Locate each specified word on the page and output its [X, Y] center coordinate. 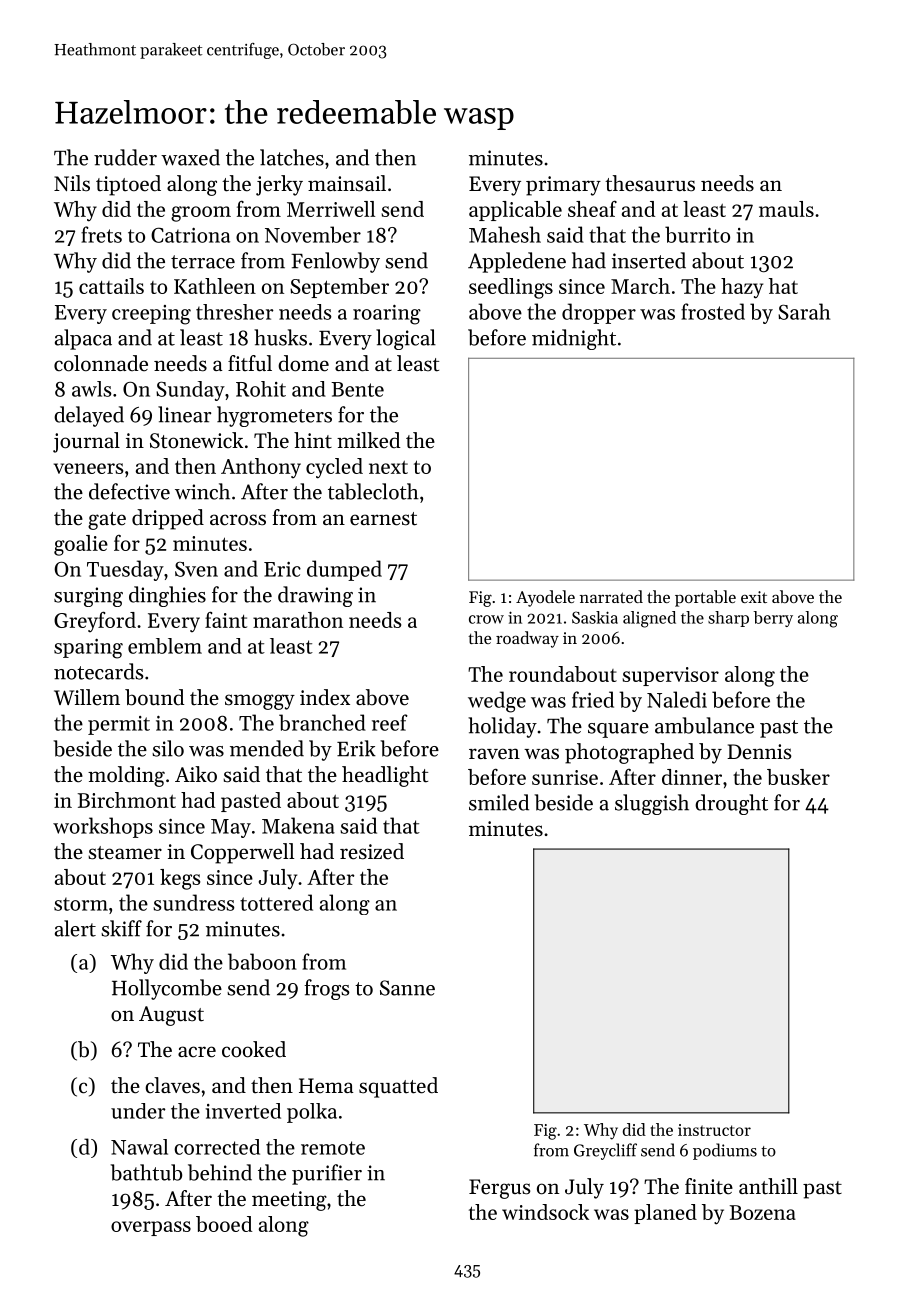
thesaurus [650, 183]
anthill [768, 1186]
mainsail [347, 183]
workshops [103, 827]
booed [224, 1224]
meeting [289, 1201]
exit [754, 597]
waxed [190, 157]
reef [390, 722]
